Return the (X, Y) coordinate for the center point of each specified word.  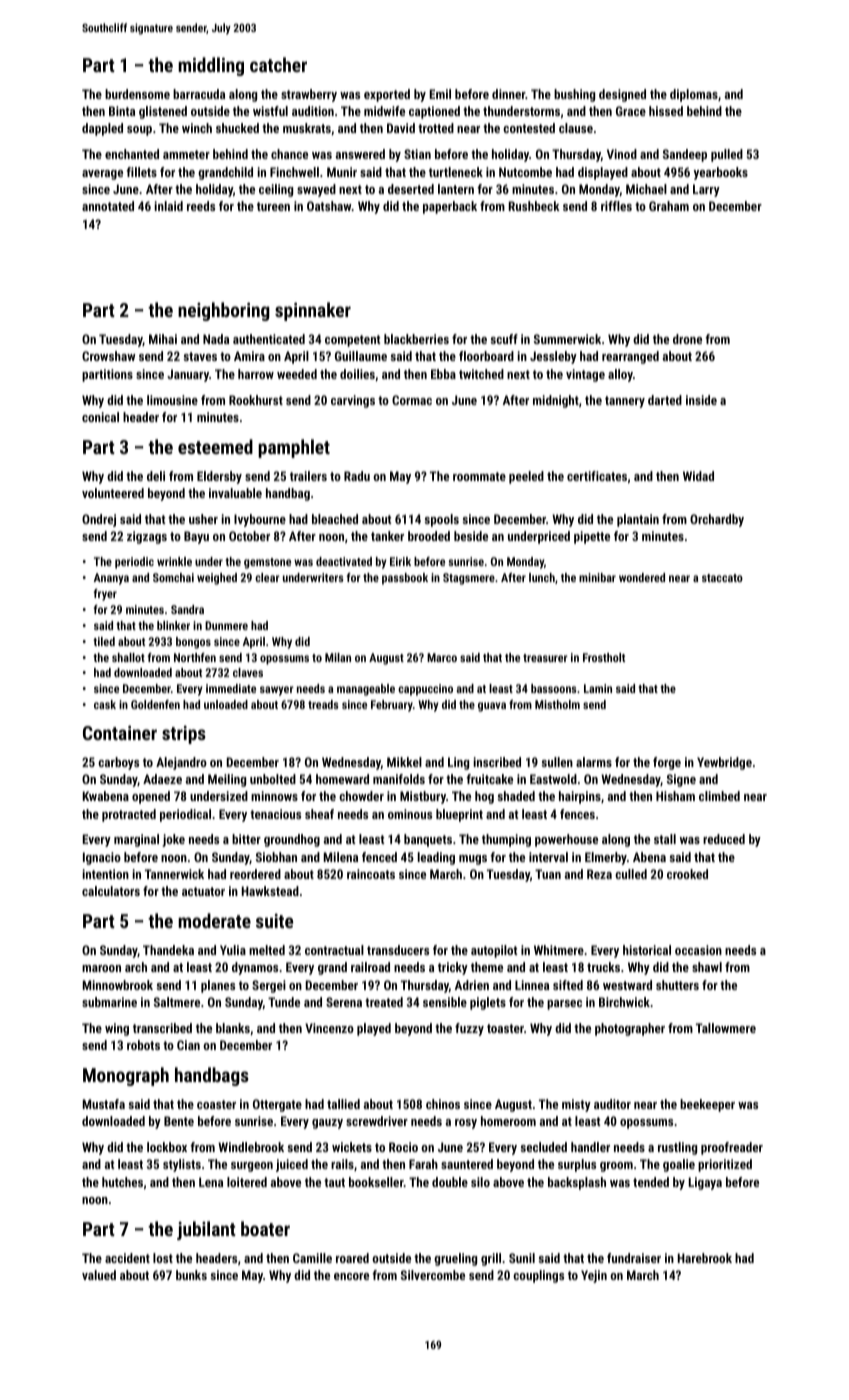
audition (313, 111)
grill (491, 1259)
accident (127, 1258)
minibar (597, 577)
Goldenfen (155, 704)
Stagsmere (469, 579)
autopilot (494, 951)
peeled (526, 477)
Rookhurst (256, 400)
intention (106, 874)
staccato (722, 578)
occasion (698, 950)
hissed (666, 111)
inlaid (169, 206)
